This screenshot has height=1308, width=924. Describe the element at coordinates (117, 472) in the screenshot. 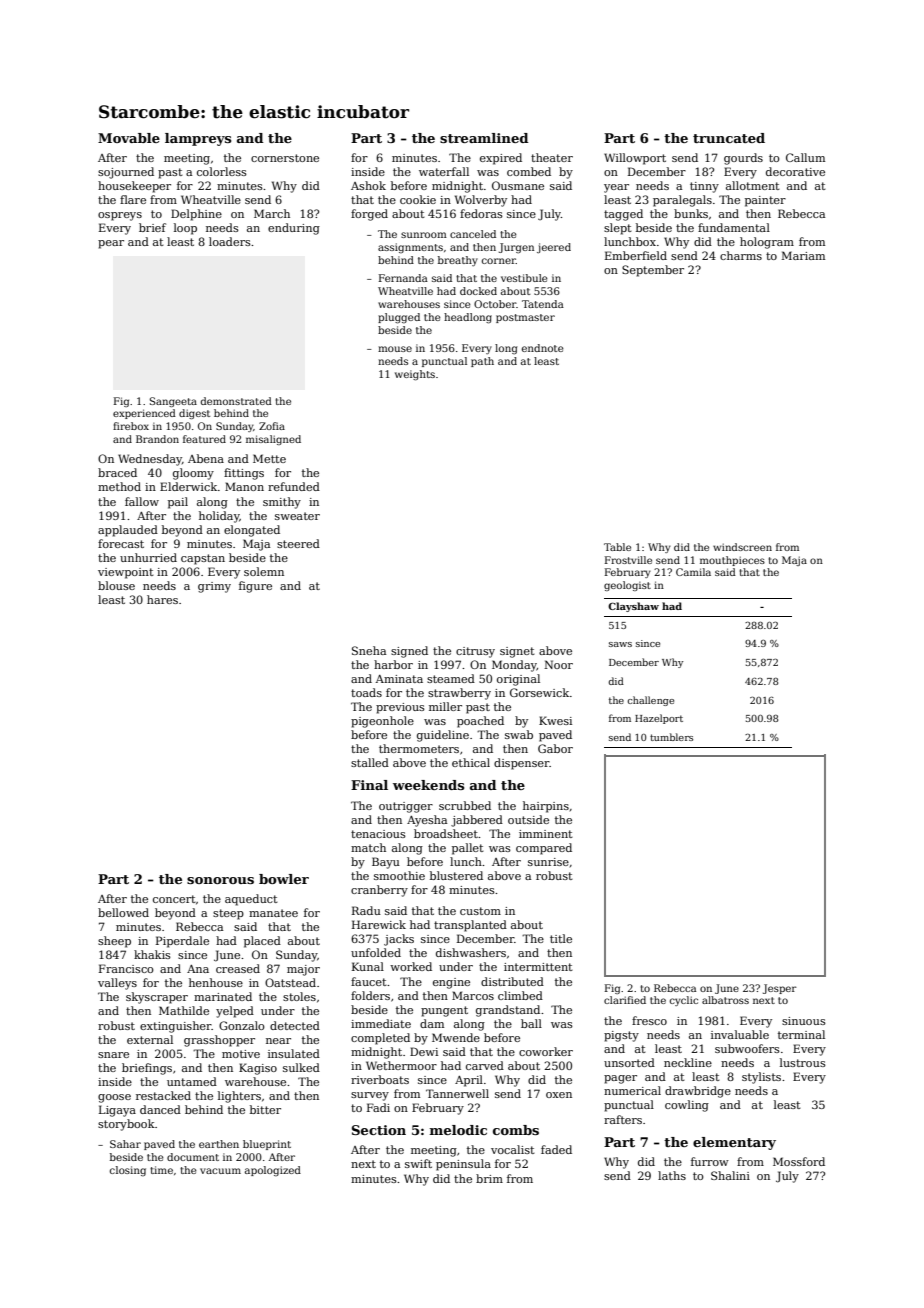

I see `braced` at that location.
